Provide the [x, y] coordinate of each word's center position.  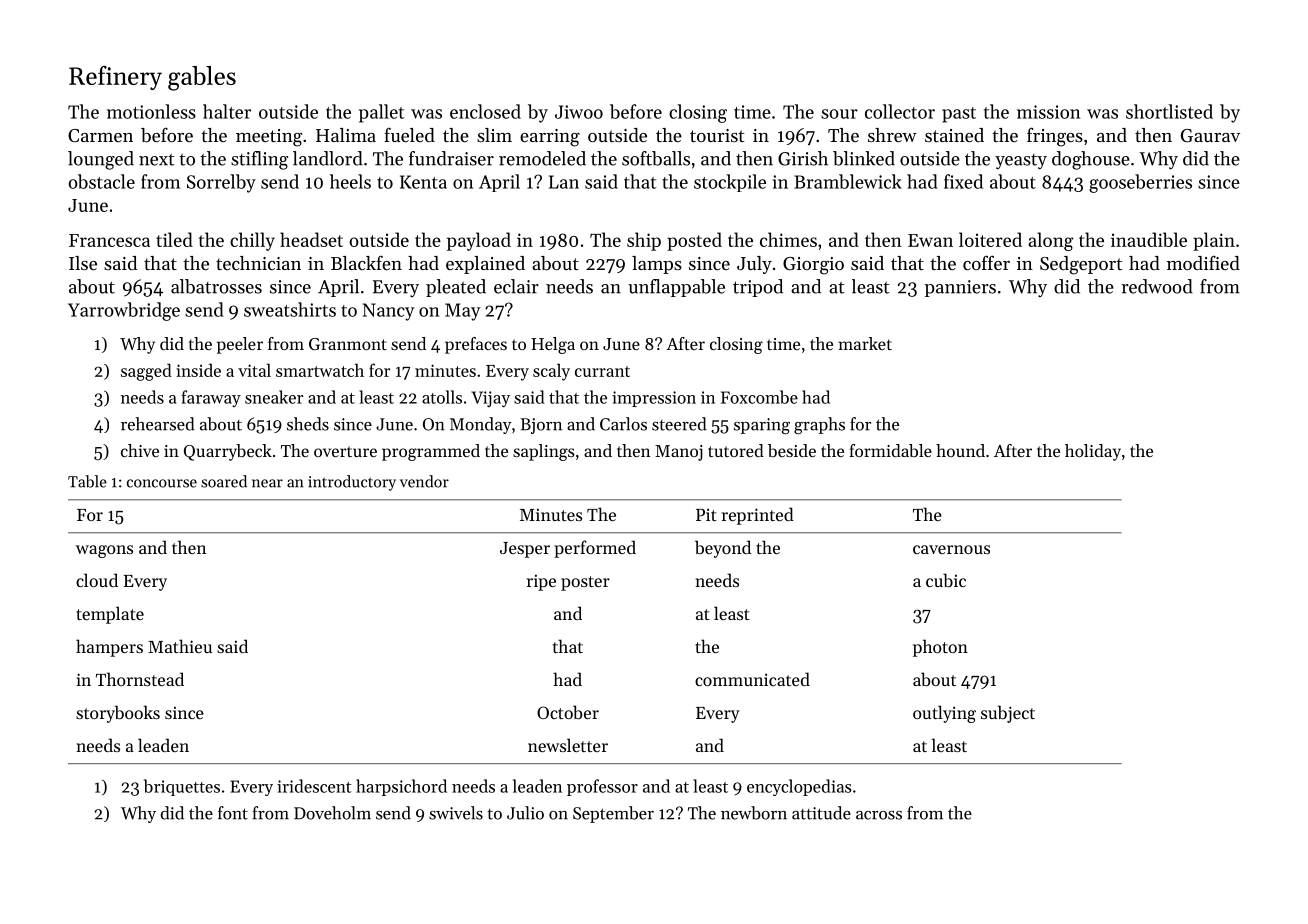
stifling [259, 160]
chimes [788, 239]
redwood [1157, 286]
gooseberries [1140, 183]
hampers [109, 648]
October [568, 712]
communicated [752, 679]
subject [1008, 714]
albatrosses [216, 286]
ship [644, 241]
